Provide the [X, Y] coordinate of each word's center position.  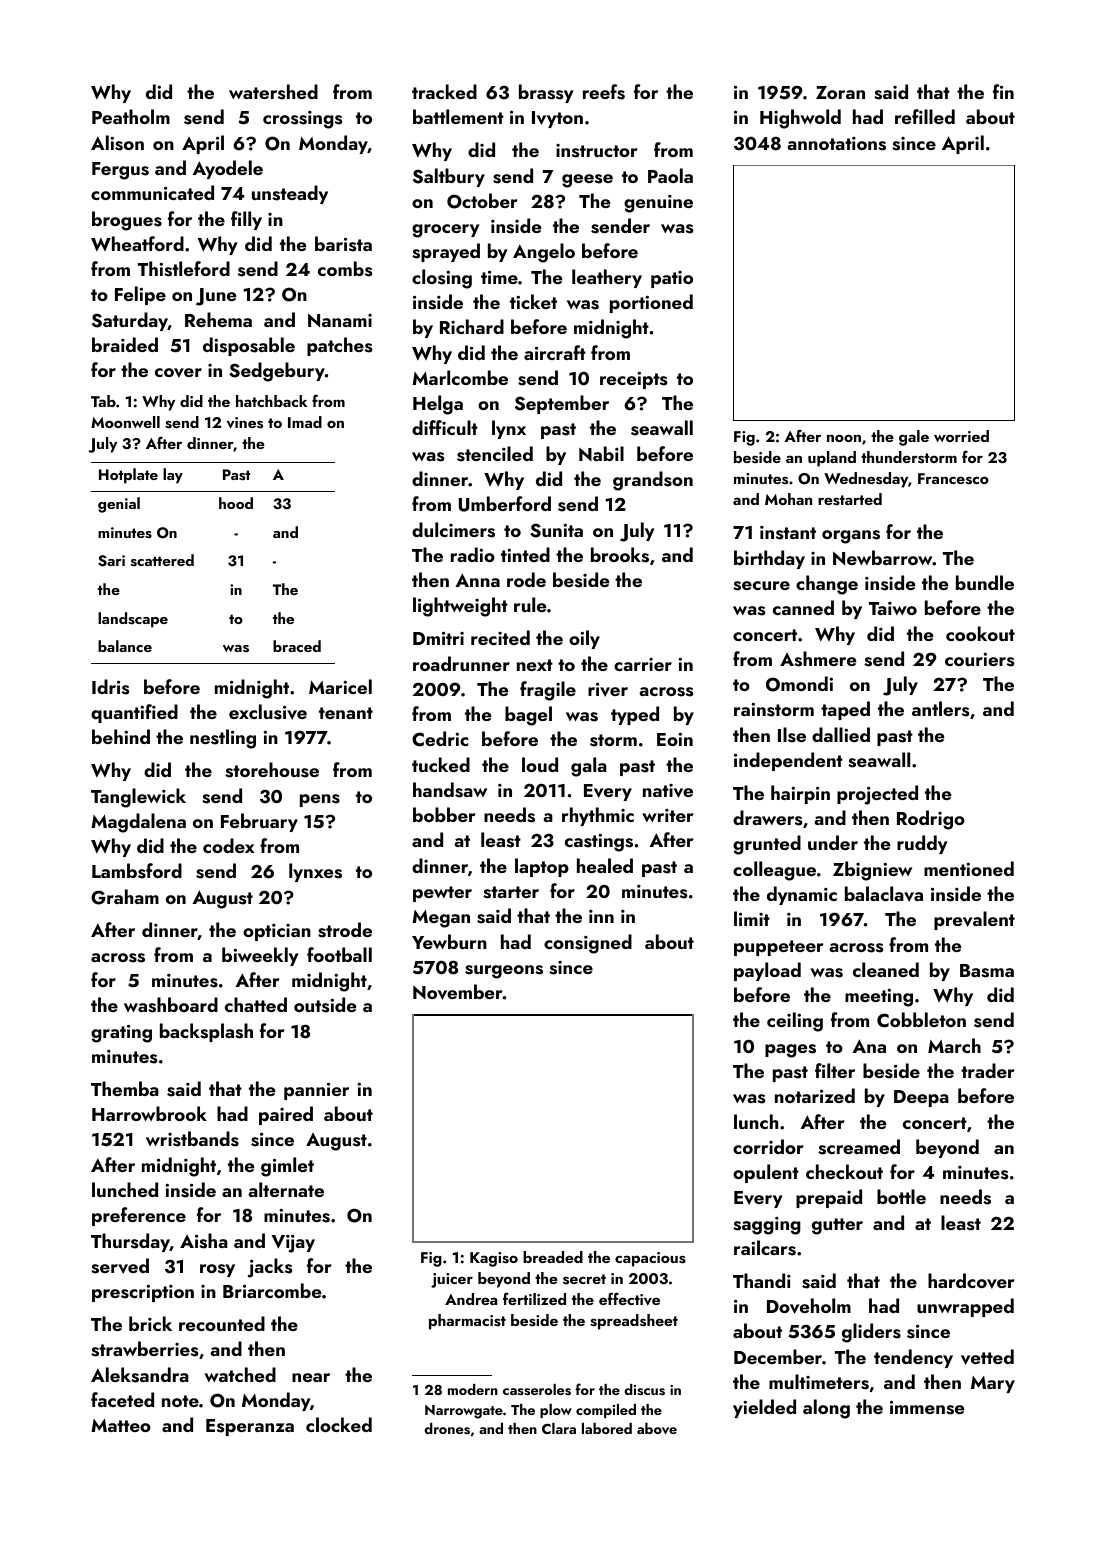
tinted [525, 554]
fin [1003, 91]
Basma [987, 971]
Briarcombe [272, 1290]
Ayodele [227, 169]
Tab [103, 401]
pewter [442, 894]
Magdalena [138, 823]
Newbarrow [883, 557]
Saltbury [449, 177]
